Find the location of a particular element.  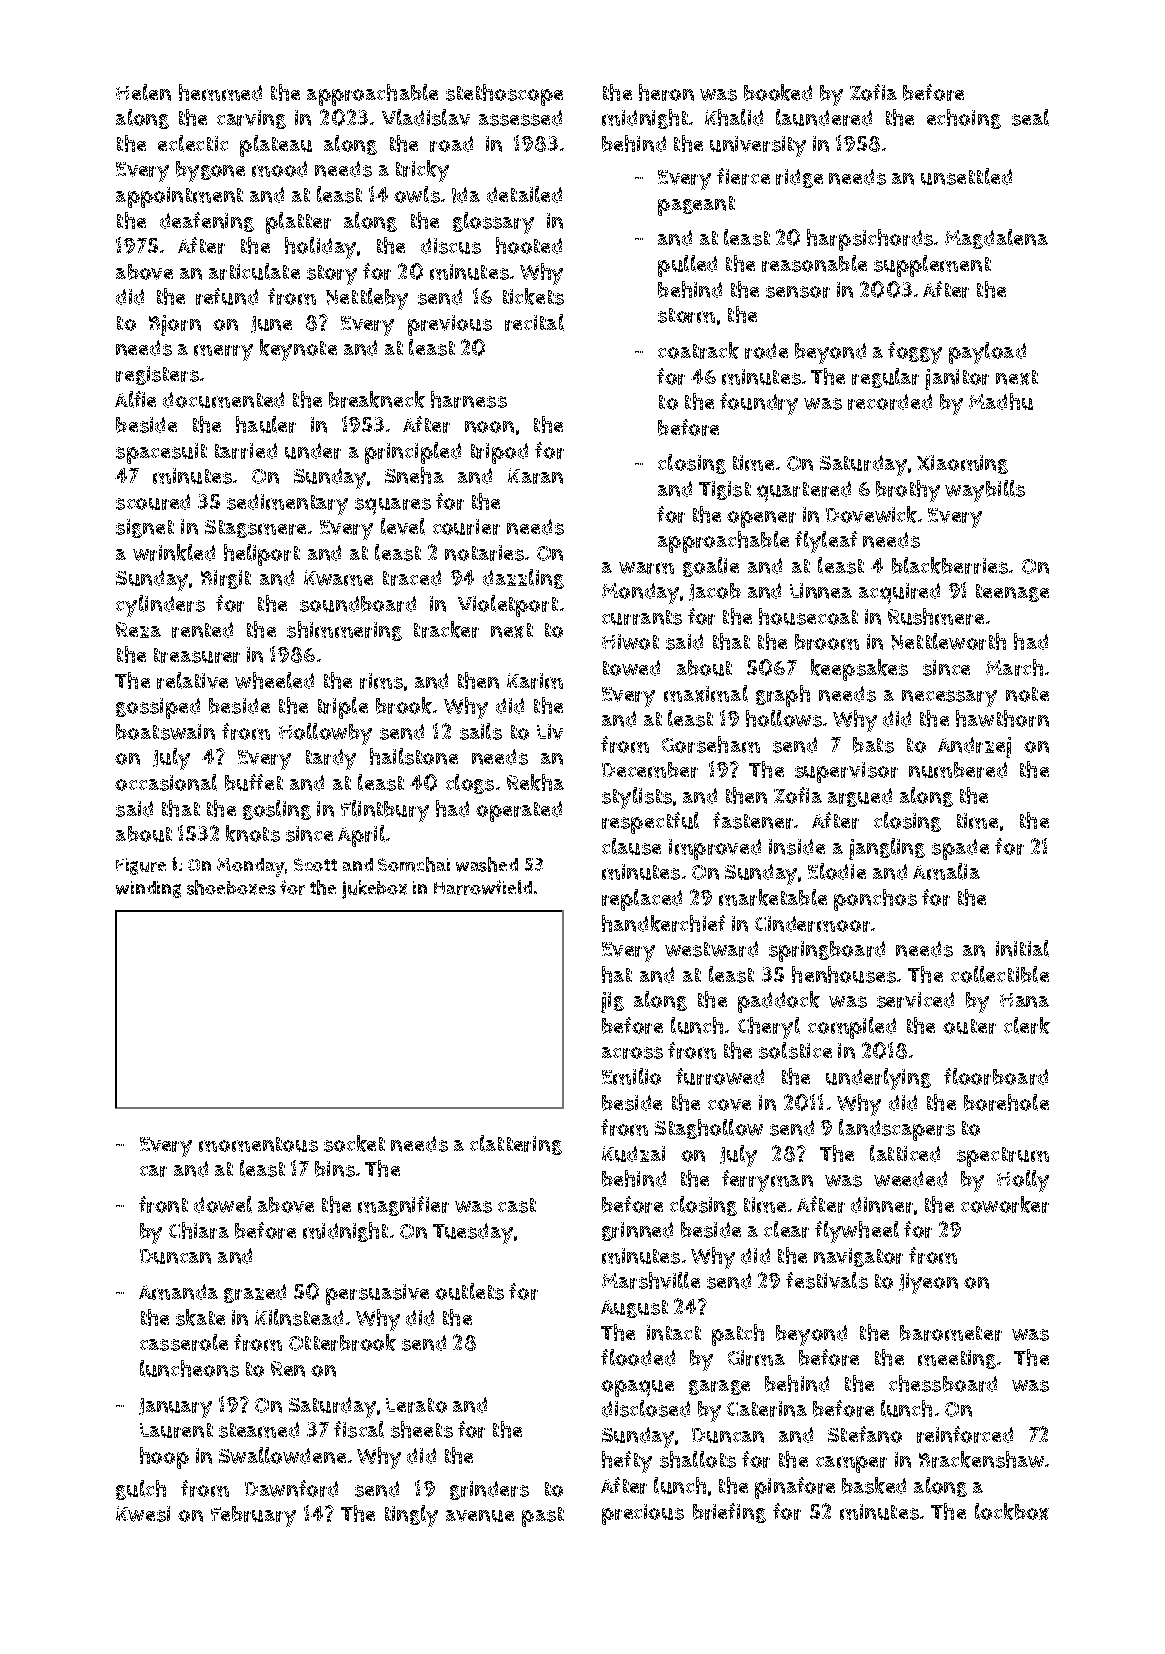

shallots is located at coordinates (698, 1459).
